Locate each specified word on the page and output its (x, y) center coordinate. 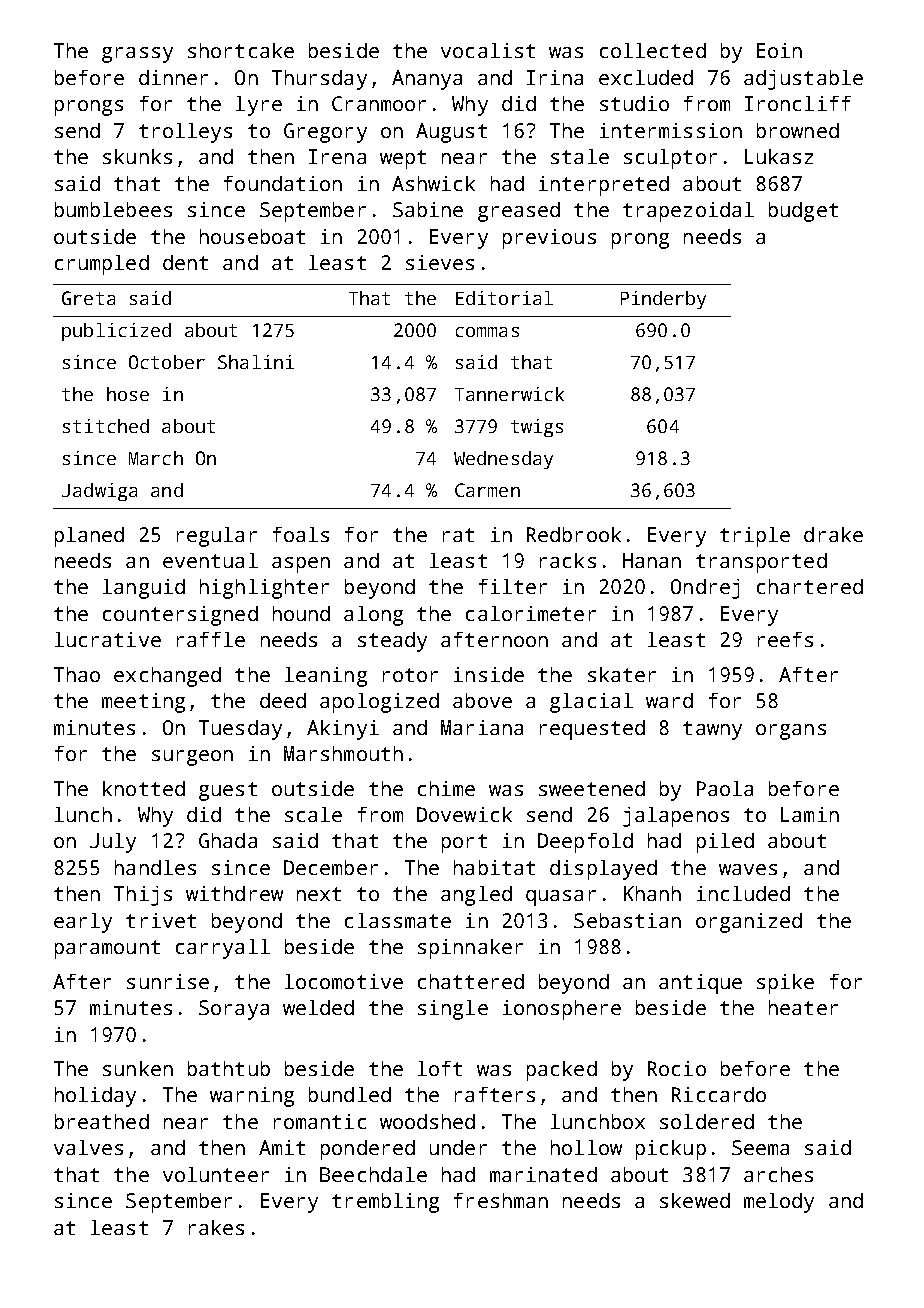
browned (798, 130)
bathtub (229, 1068)
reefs (785, 639)
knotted (144, 788)
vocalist (488, 50)
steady (392, 642)
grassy (137, 55)
